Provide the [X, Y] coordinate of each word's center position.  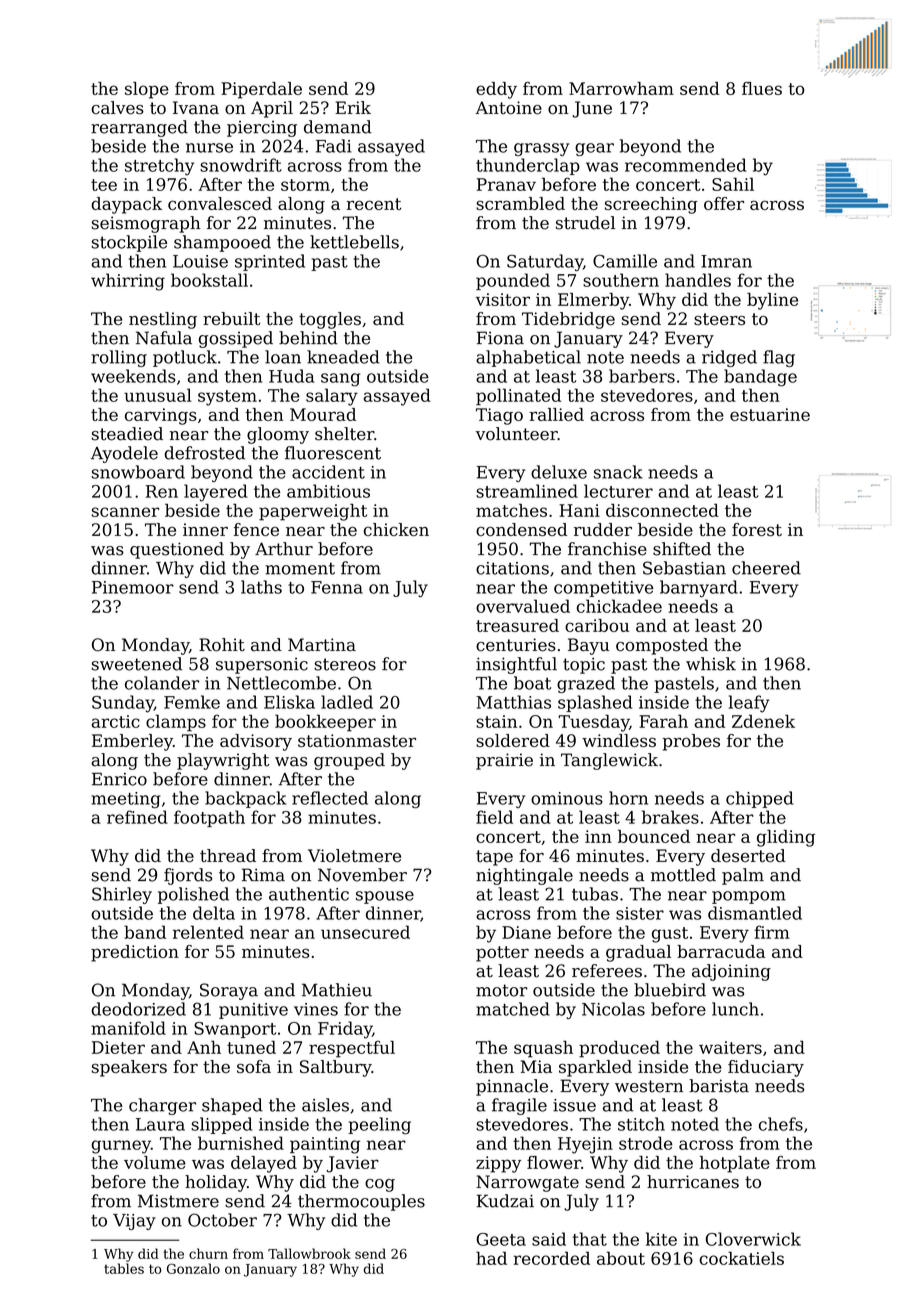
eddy [496, 90]
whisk [711, 664]
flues [762, 88]
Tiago [499, 416]
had [491, 1258]
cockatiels [741, 1258]
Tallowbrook [309, 1253]
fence [256, 529]
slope [147, 90]
